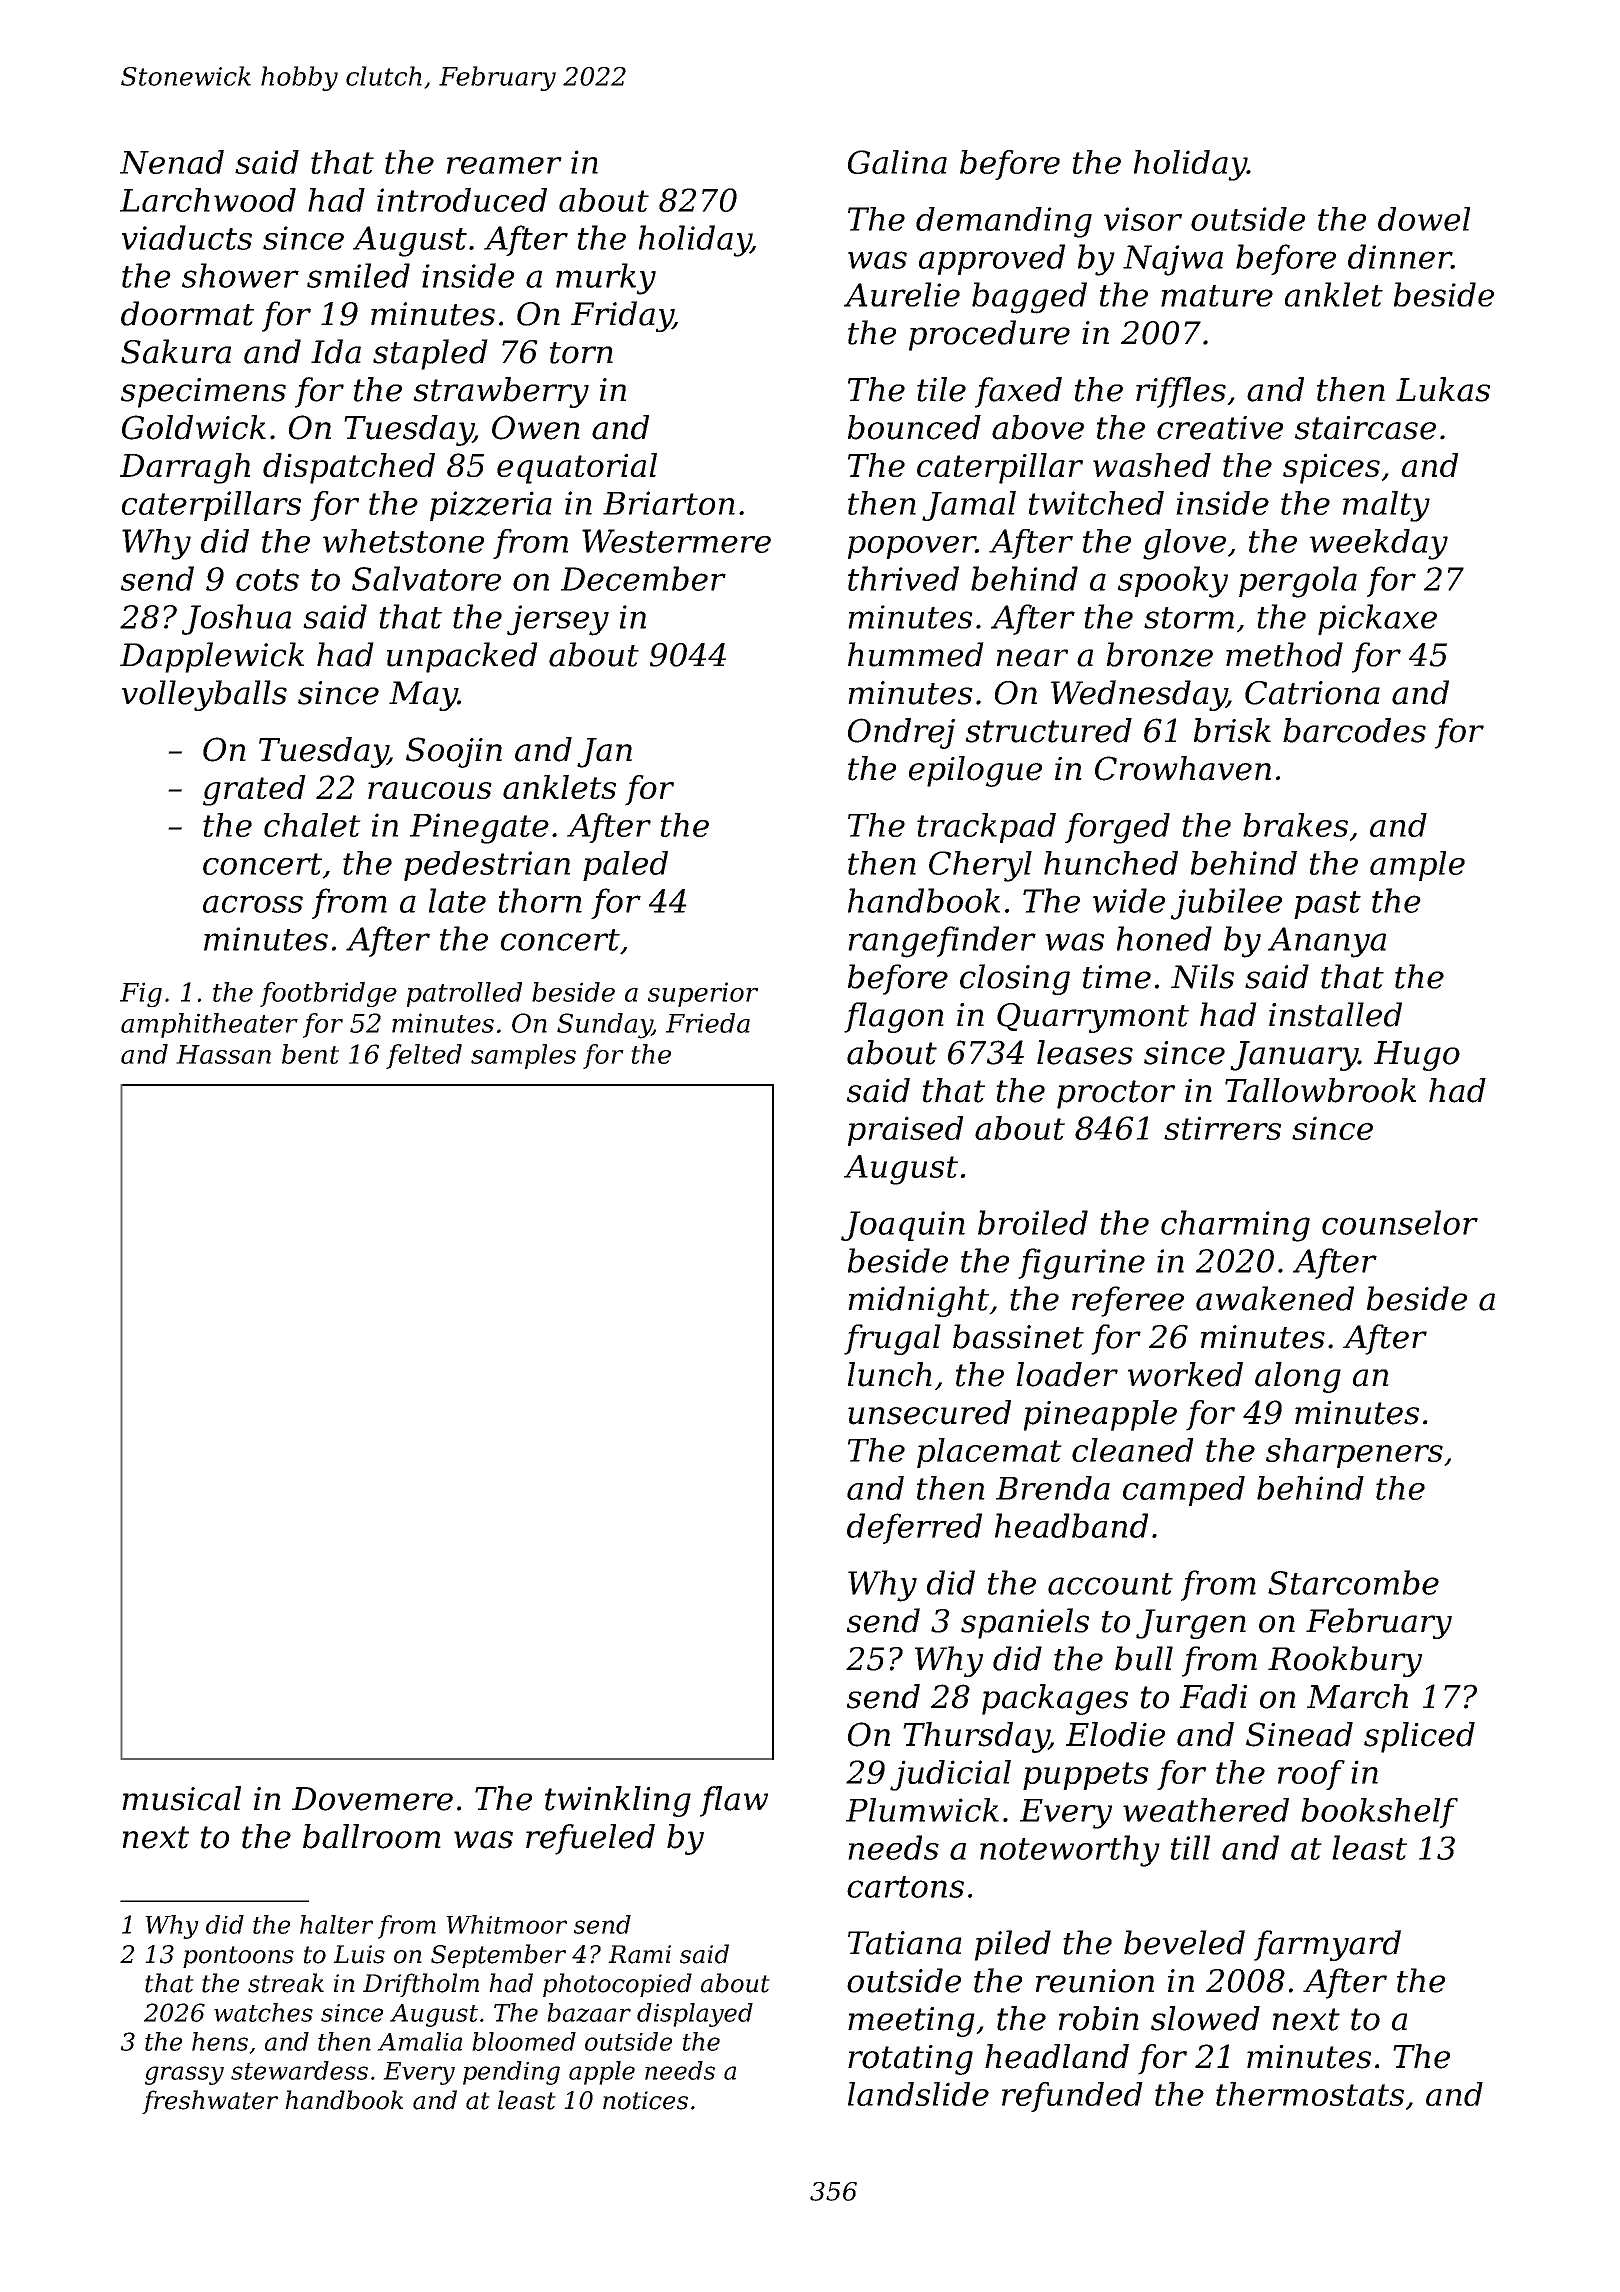  What do you see at coordinates (349, 468) in the screenshot?
I see `dispatched` at bounding box center [349, 468].
